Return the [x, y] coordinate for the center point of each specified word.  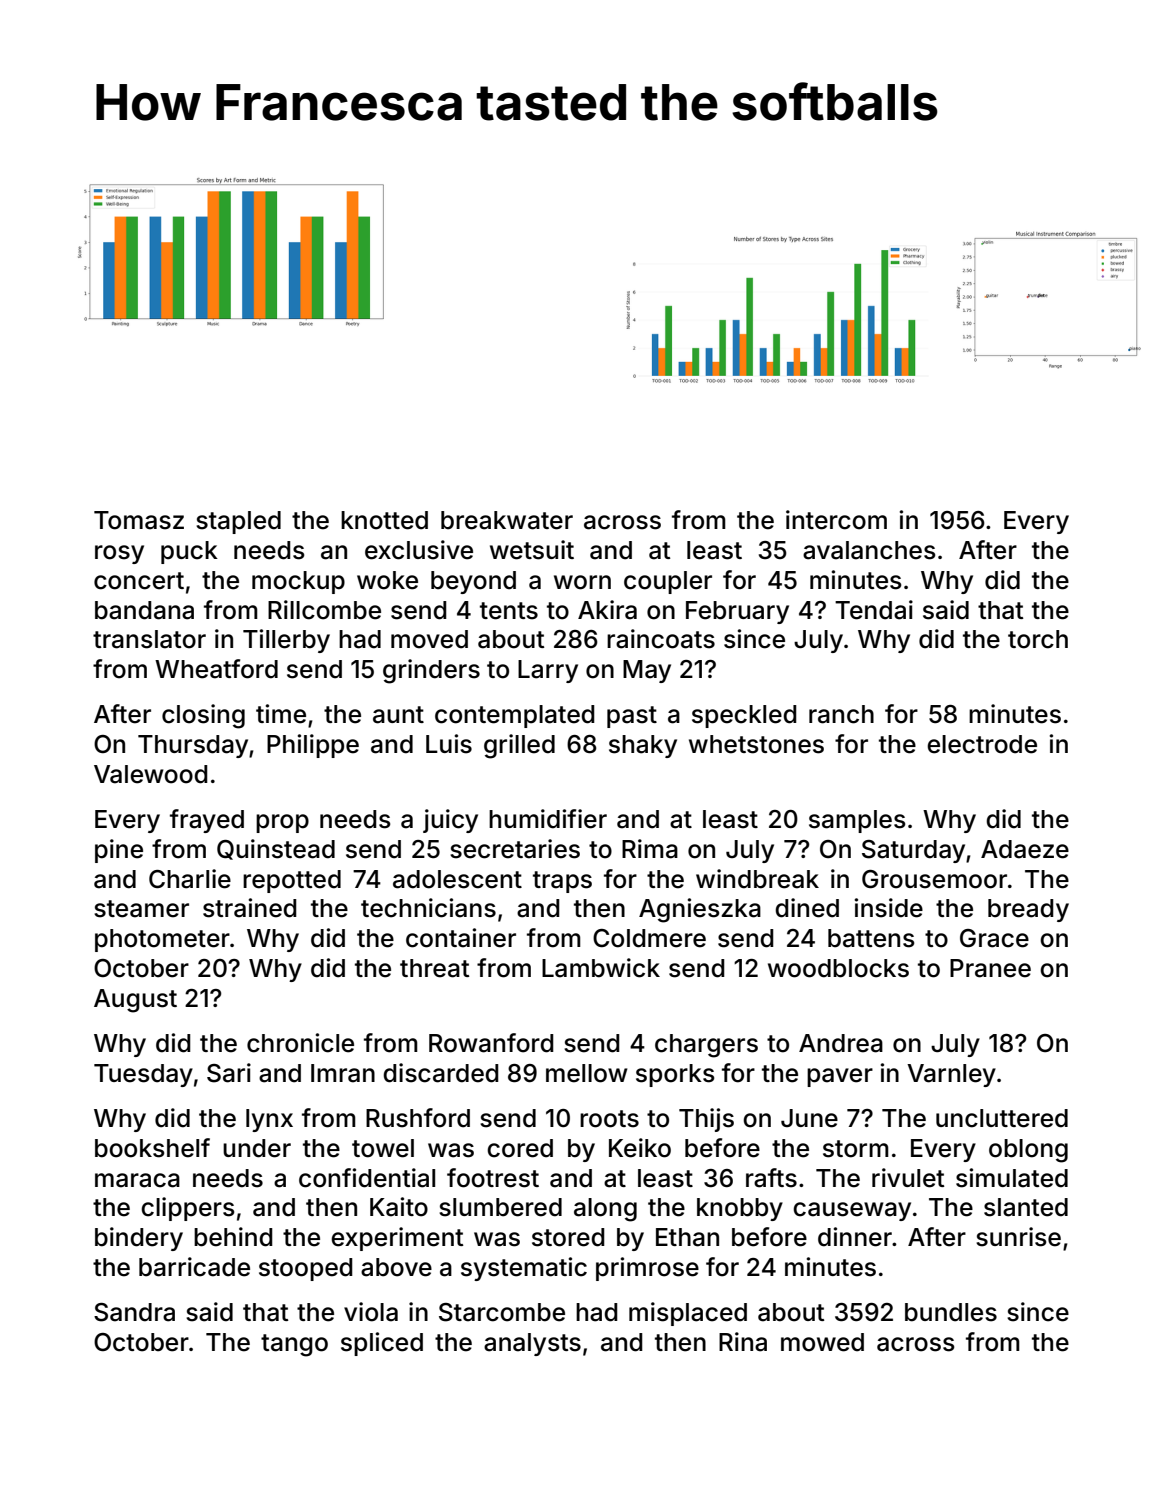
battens [871, 938]
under [257, 1148]
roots [609, 1119]
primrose [647, 1269]
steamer [141, 909]
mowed [822, 1342]
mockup [298, 582]
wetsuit [532, 550]
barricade [194, 1267]
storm [856, 1149]
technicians [428, 908]
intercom [836, 520]
